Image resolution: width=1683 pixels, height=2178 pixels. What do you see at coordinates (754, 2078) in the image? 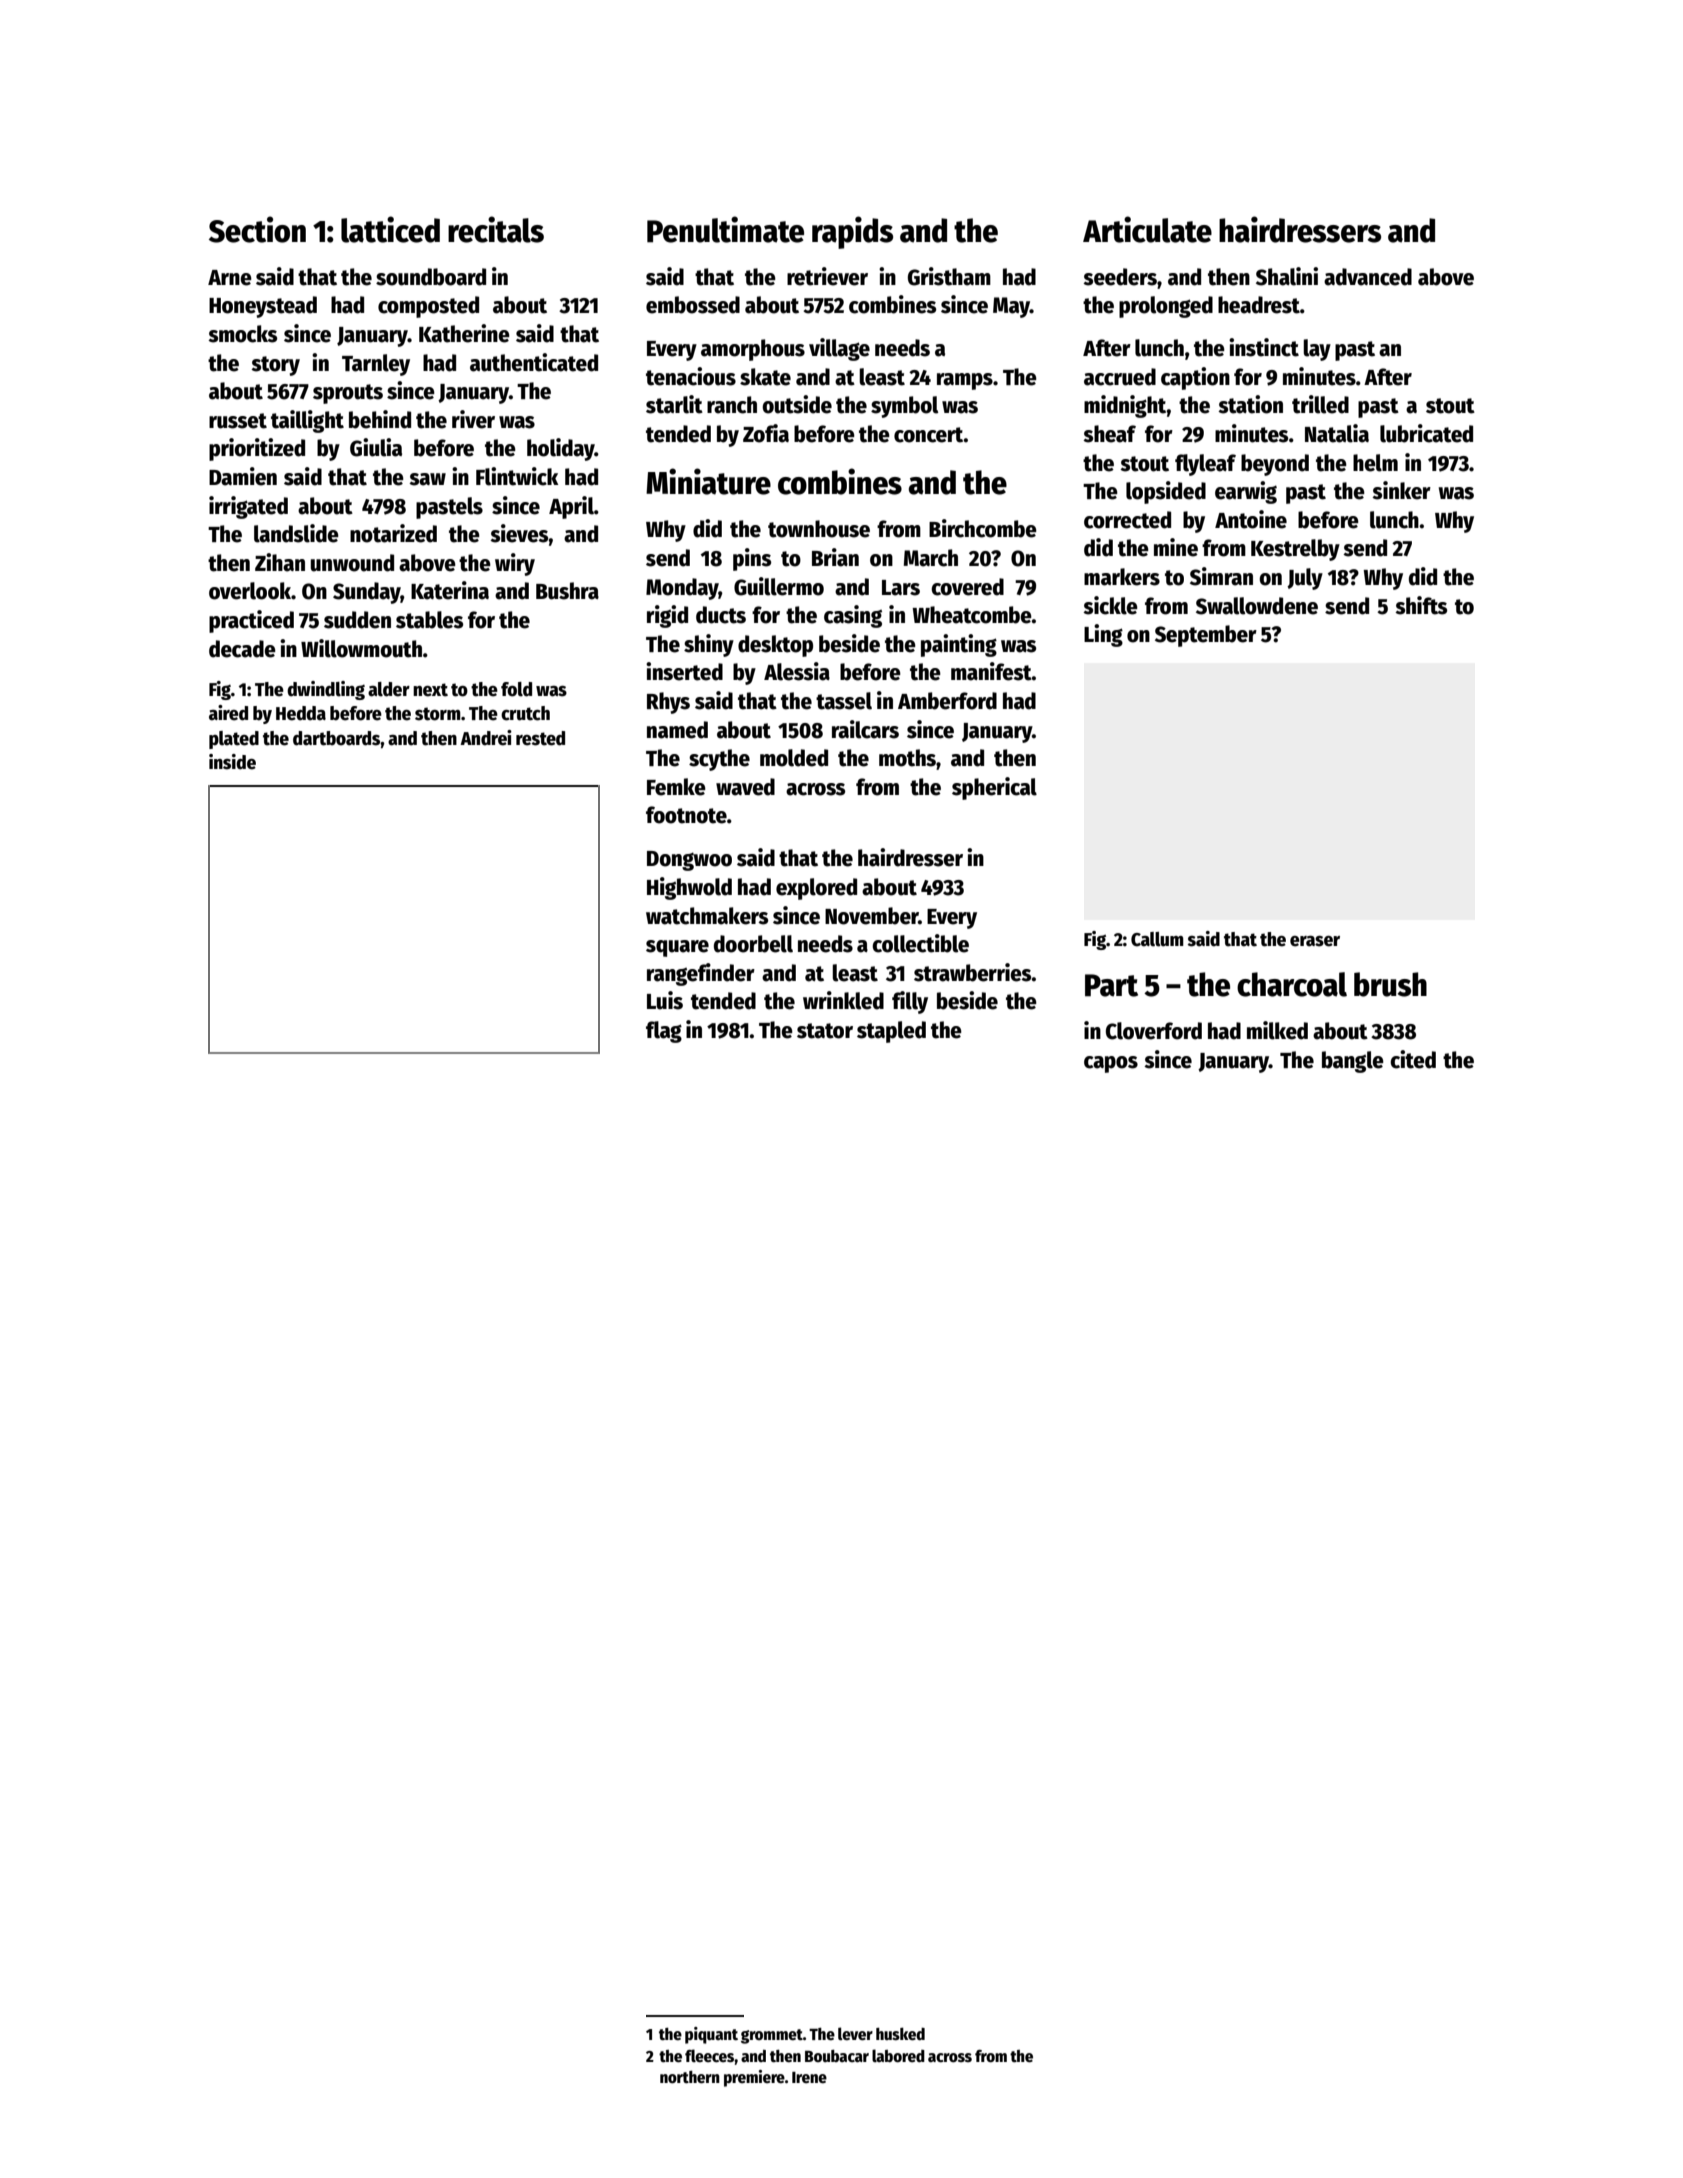
I see `premiere` at bounding box center [754, 2078].
